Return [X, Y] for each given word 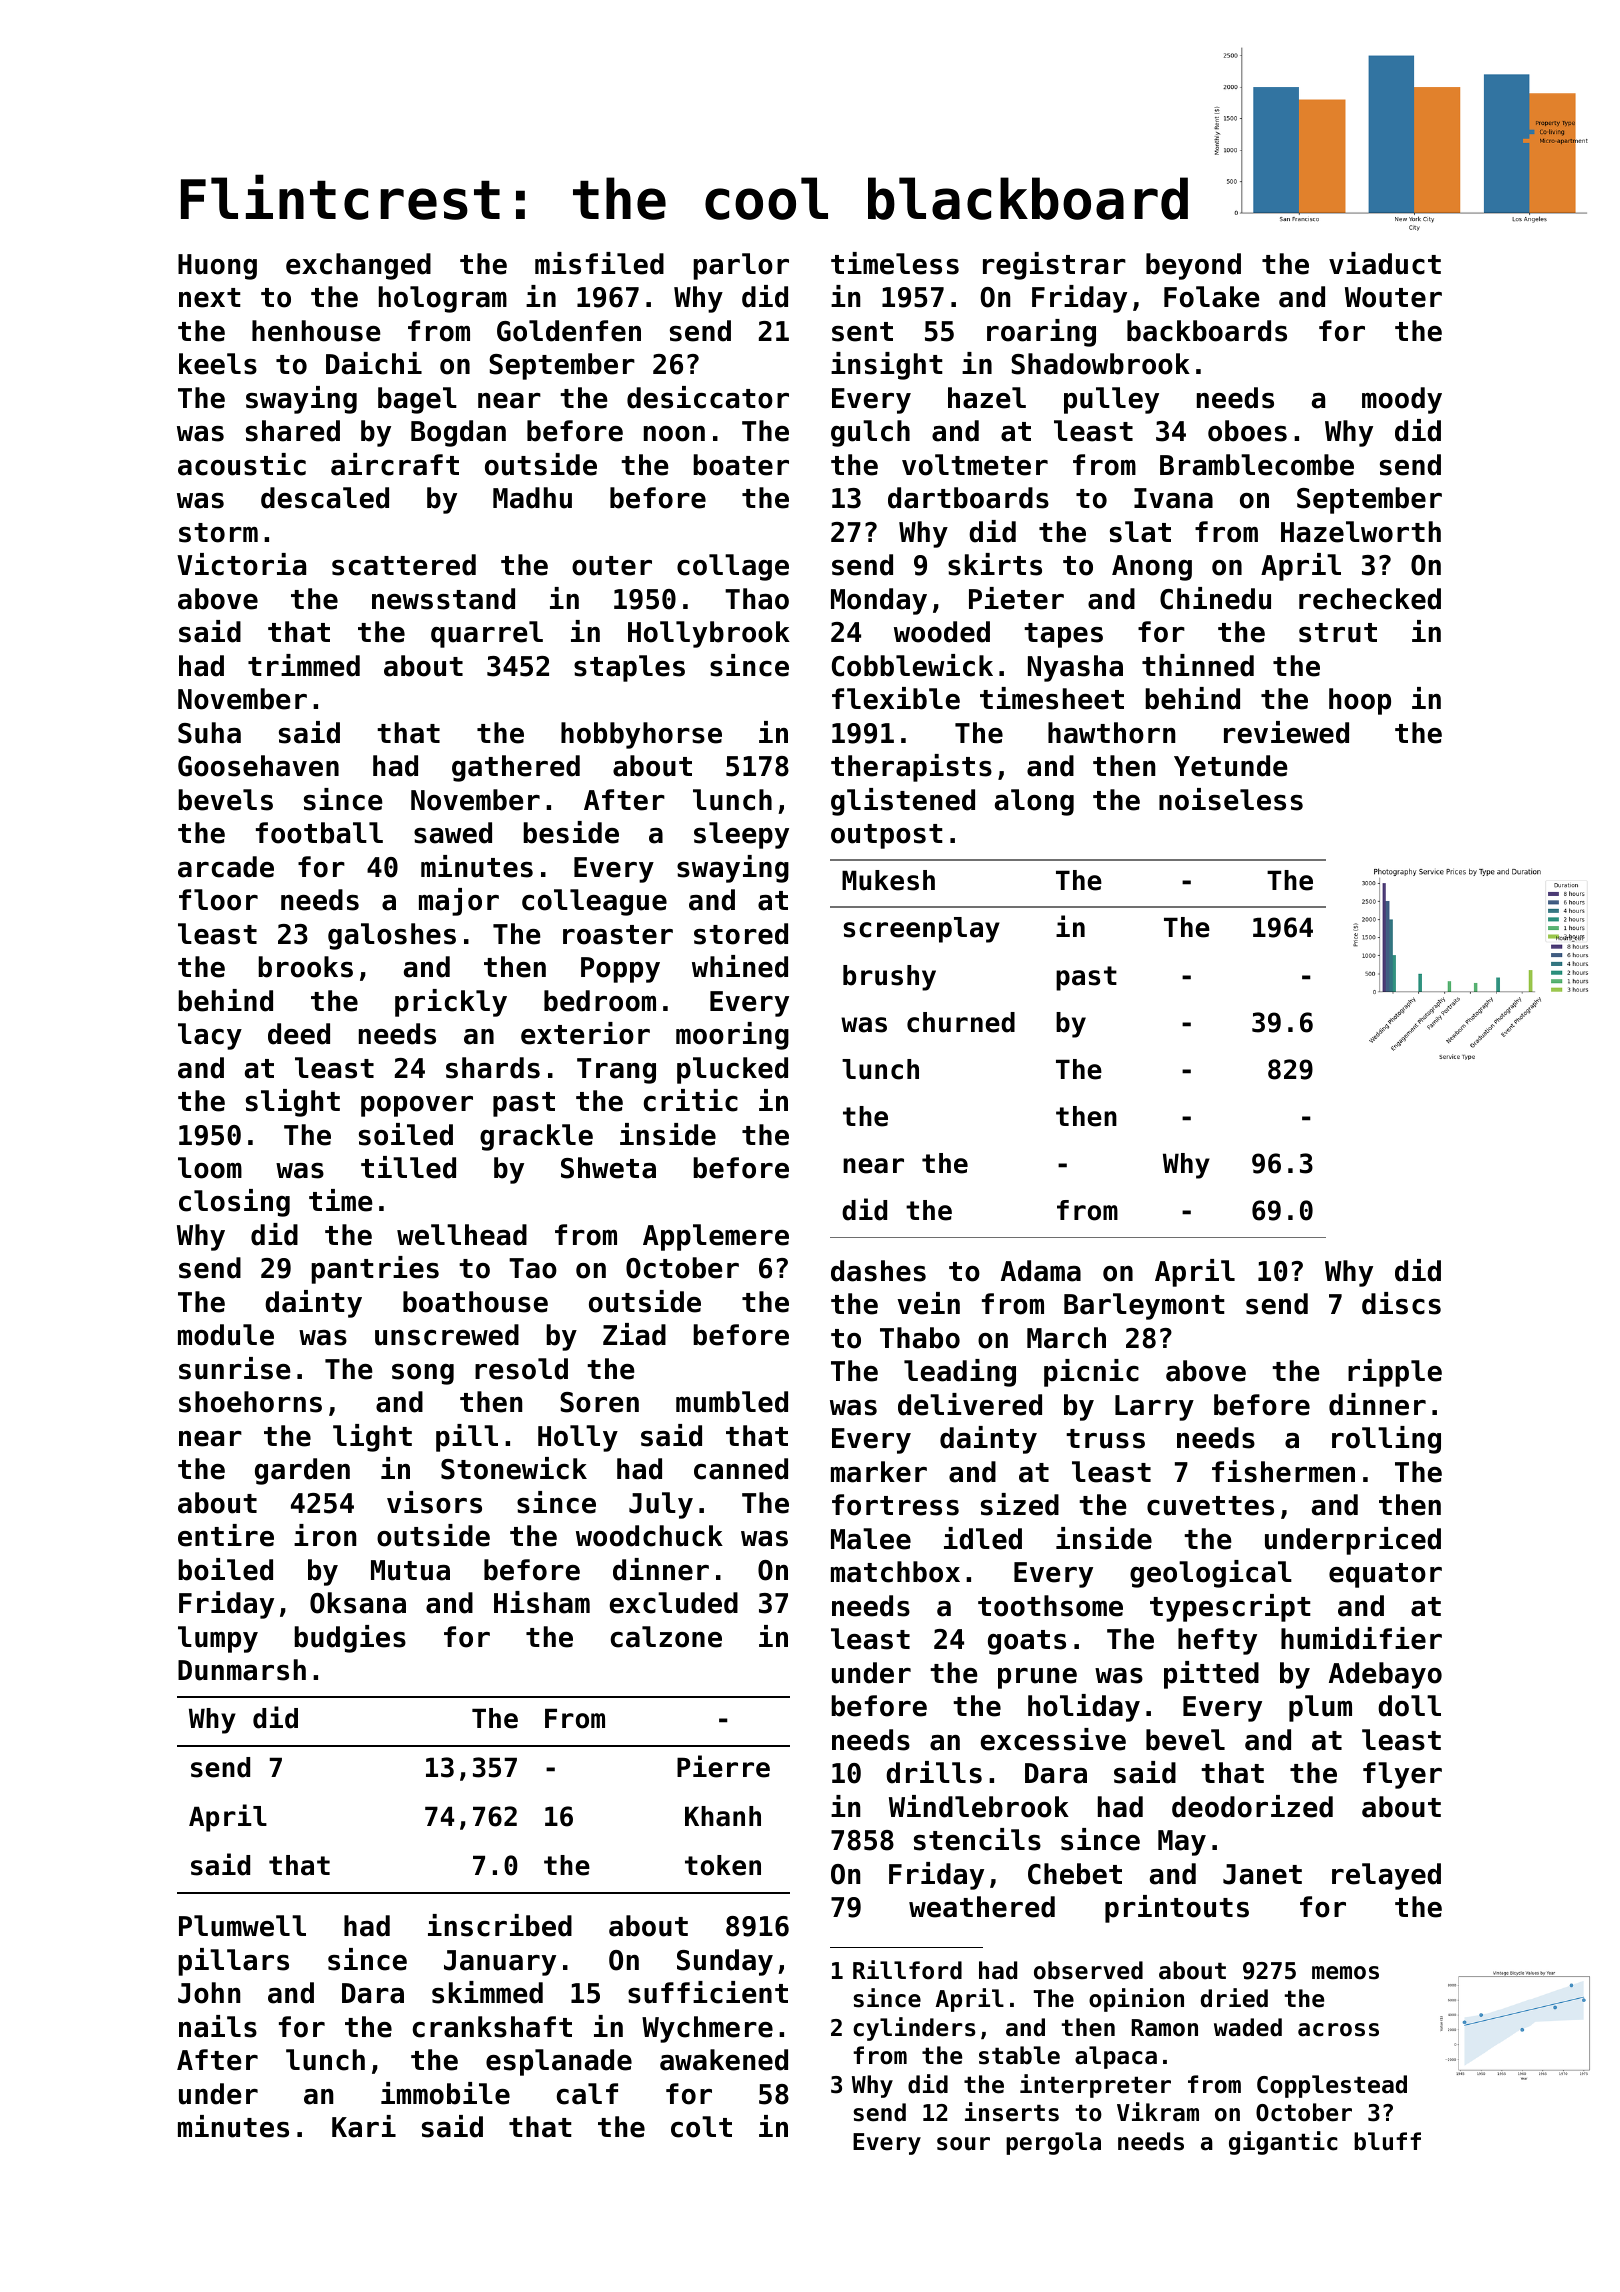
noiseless [1231, 799]
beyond [1193, 266]
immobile [445, 2093]
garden [302, 1471]
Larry [1154, 1408]
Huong [217, 267]
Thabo [920, 1338]
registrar [1054, 266]
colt [701, 2127]
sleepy [741, 835]
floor [218, 900]
